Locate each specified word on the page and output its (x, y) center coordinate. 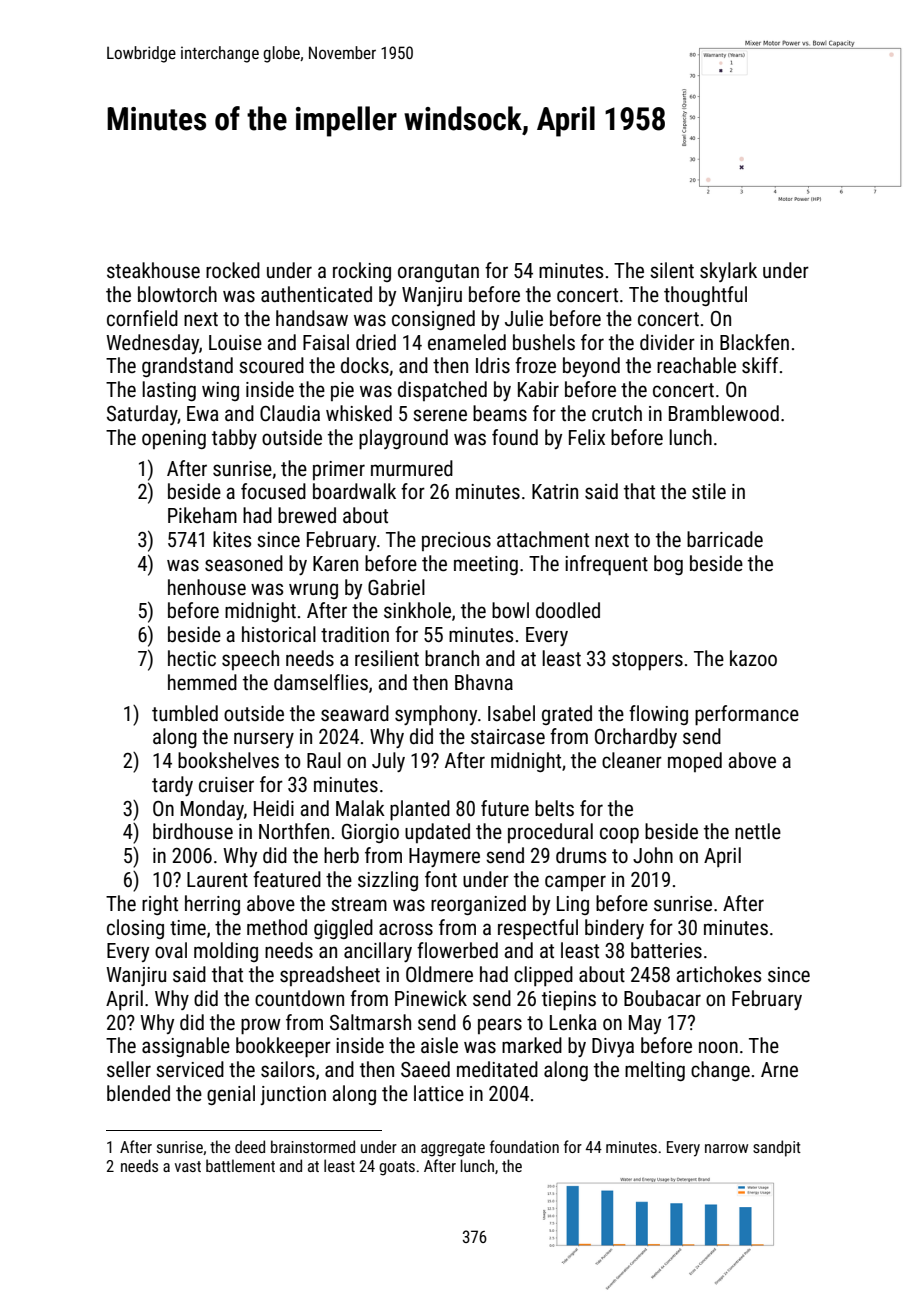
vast (188, 1166)
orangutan (438, 273)
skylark (728, 272)
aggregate (453, 1149)
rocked (233, 270)
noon (718, 1047)
